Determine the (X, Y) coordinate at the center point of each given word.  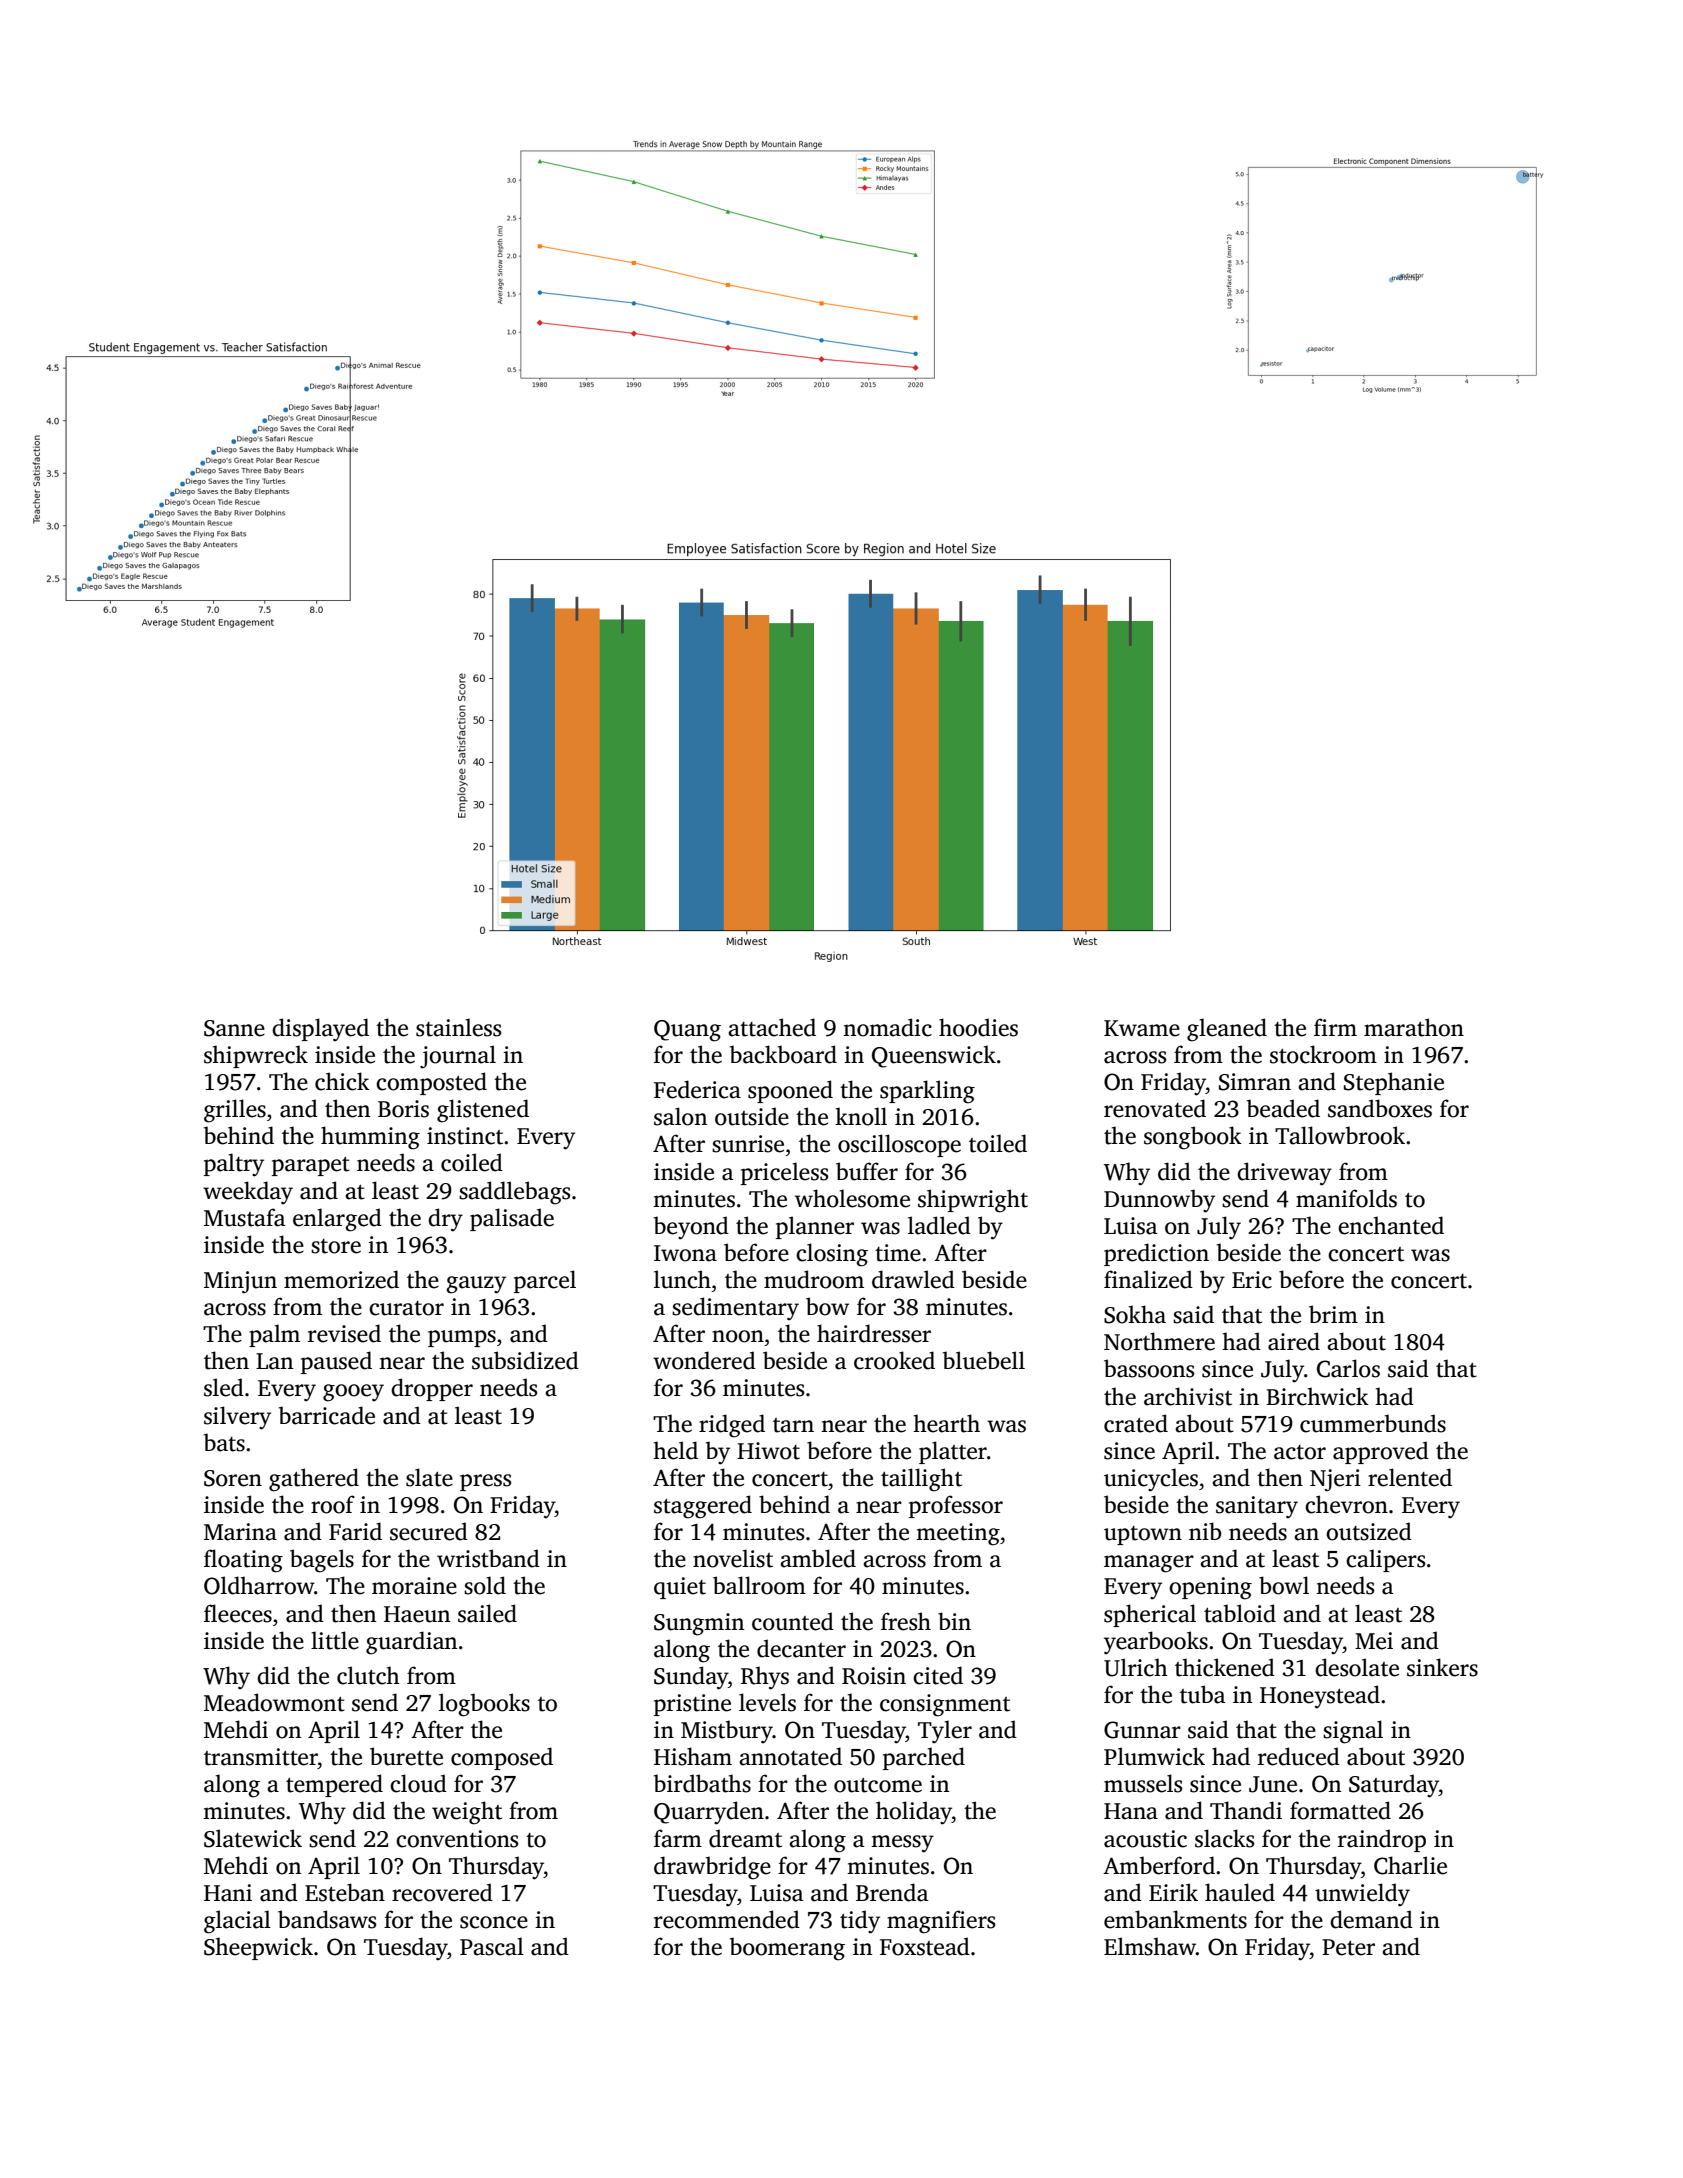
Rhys (765, 1678)
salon (680, 1116)
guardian (411, 1643)
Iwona (685, 1253)
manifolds (1346, 1198)
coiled (472, 1162)
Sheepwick (258, 1948)
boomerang (787, 1949)
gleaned (1227, 1030)
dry (445, 1220)
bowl (1284, 1585)
